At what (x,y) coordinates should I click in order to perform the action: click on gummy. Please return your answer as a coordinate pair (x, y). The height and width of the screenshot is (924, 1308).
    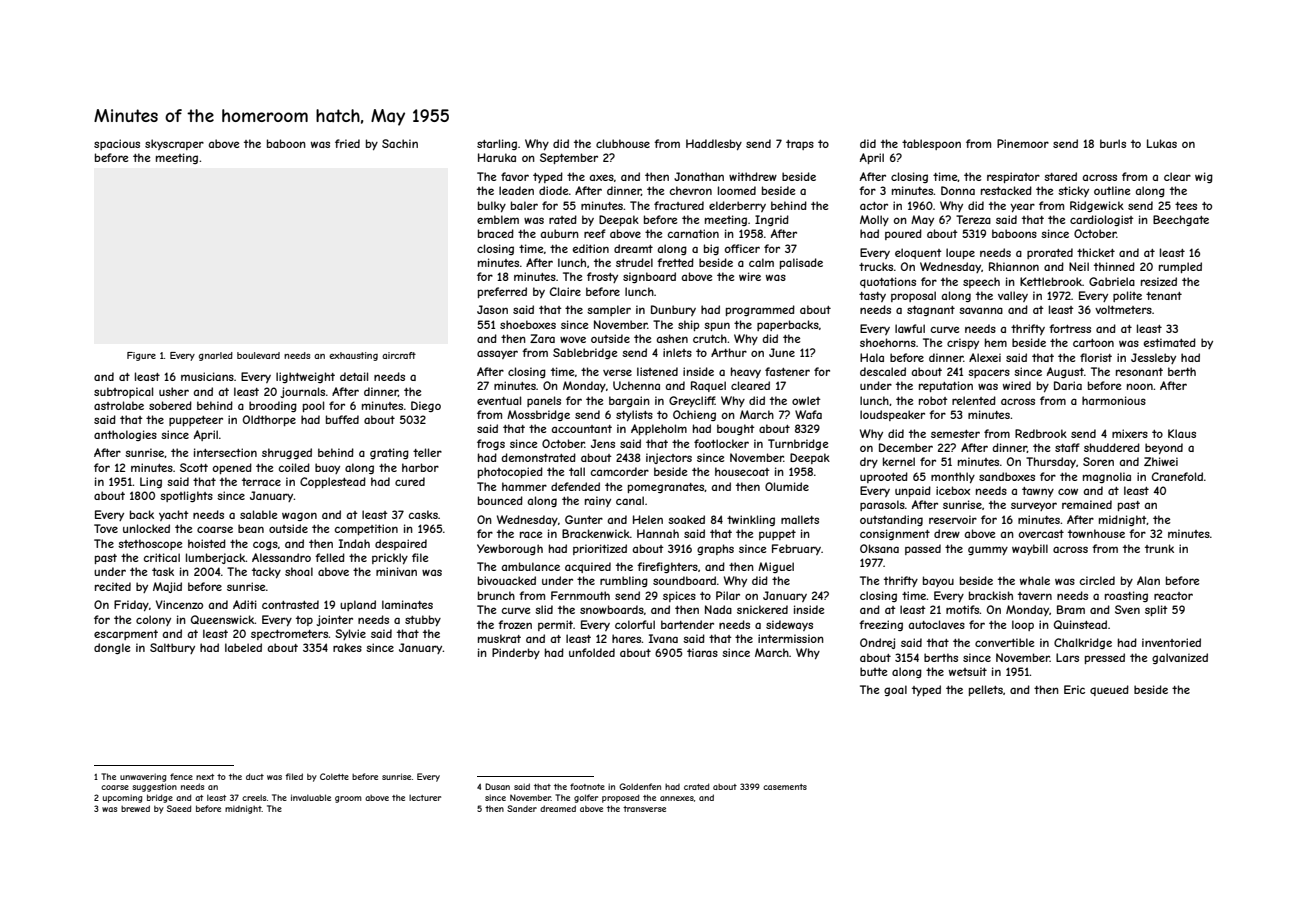
    Looking at the image, I should click on (988, 550).
